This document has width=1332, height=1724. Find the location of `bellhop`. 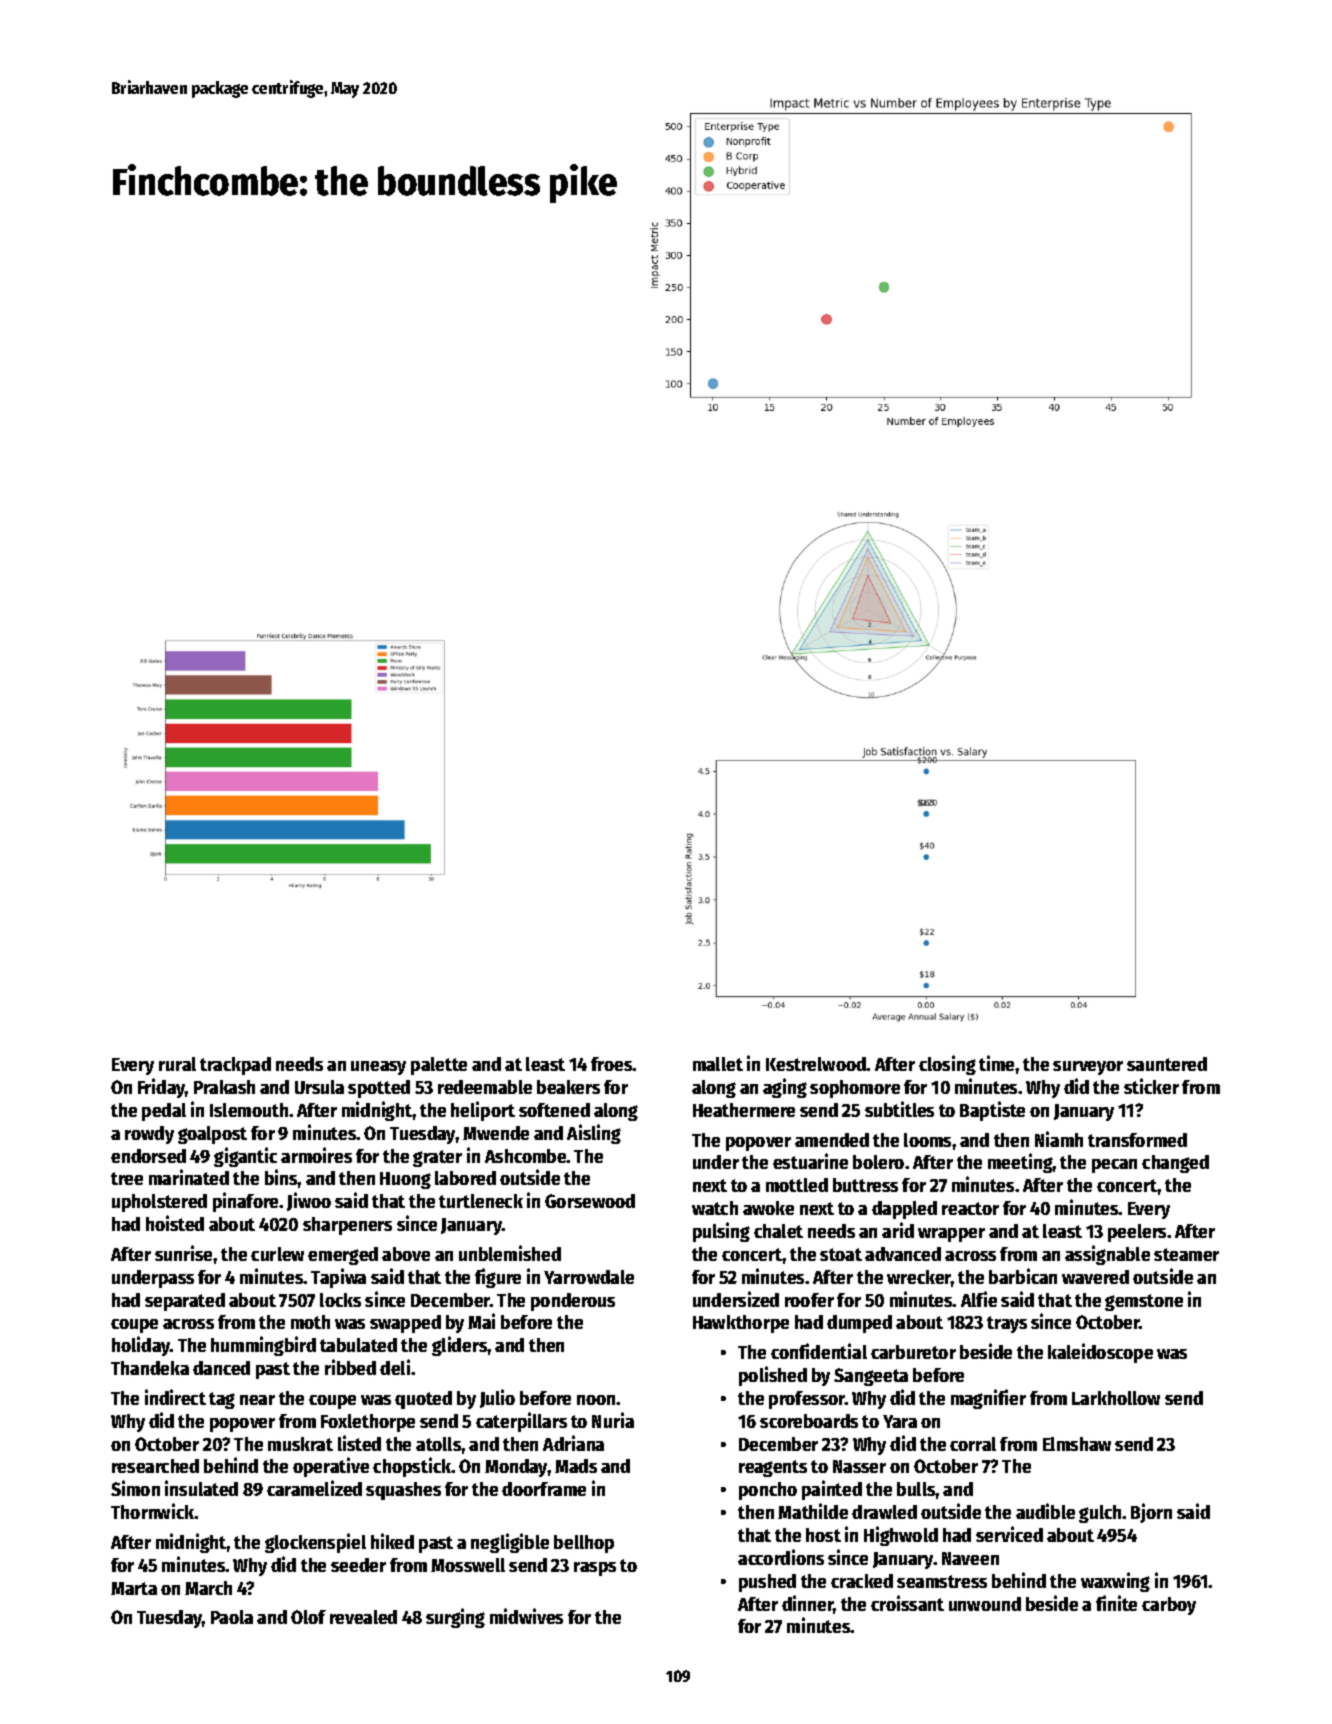

bellhop is located at coordinates (584, 1544).
